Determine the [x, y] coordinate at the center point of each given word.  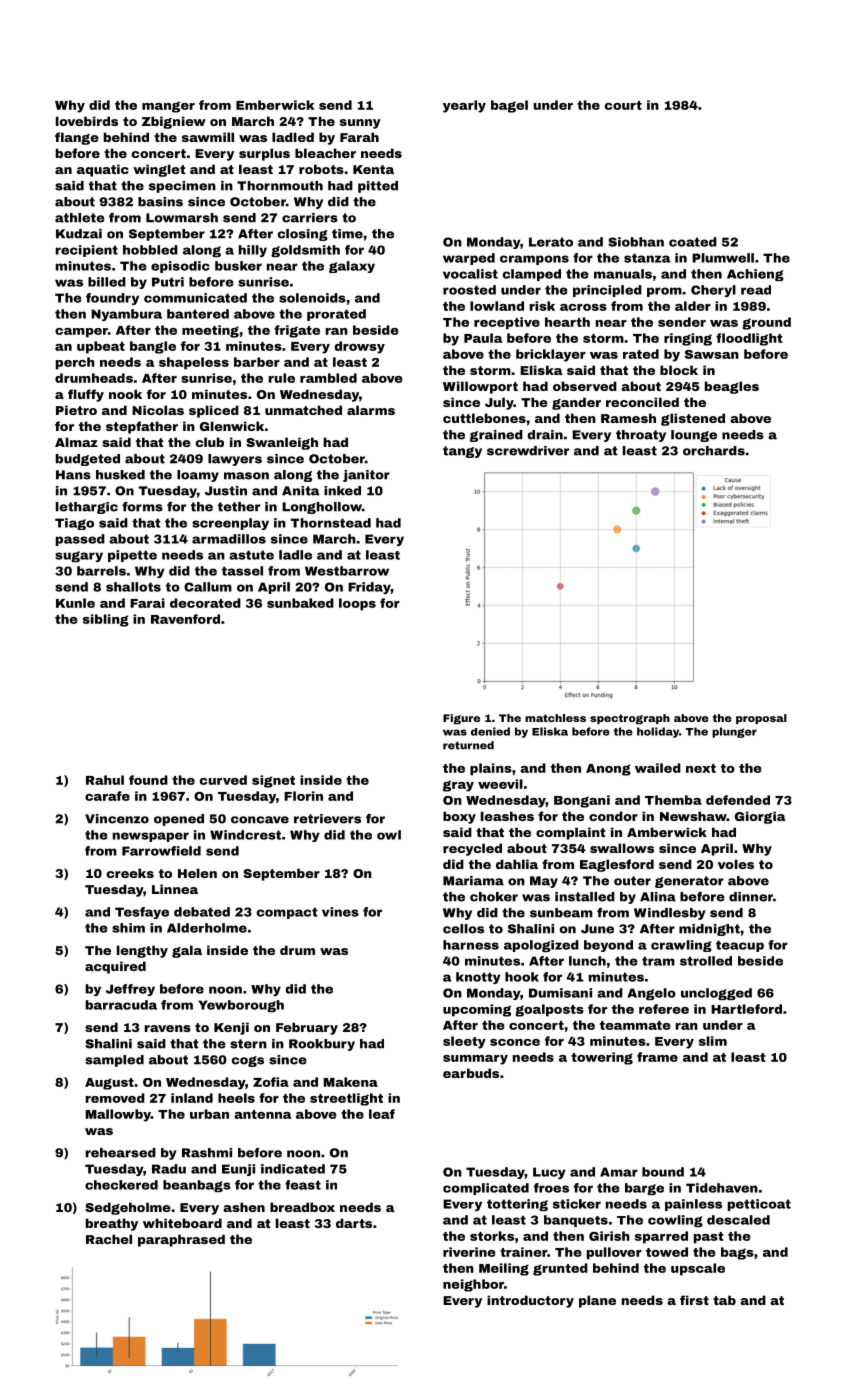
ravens [168, 1028]
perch [75, 363]
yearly [464, 106]
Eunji [238, 1170]
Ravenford [185, 619]
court [623, 105]
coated [693, 242]
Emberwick [275, 105]
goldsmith [305, 251]
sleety [464, 1042]
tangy [462, 452]
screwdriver [528, 451]
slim [713, 1041]
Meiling [504, 1269]
